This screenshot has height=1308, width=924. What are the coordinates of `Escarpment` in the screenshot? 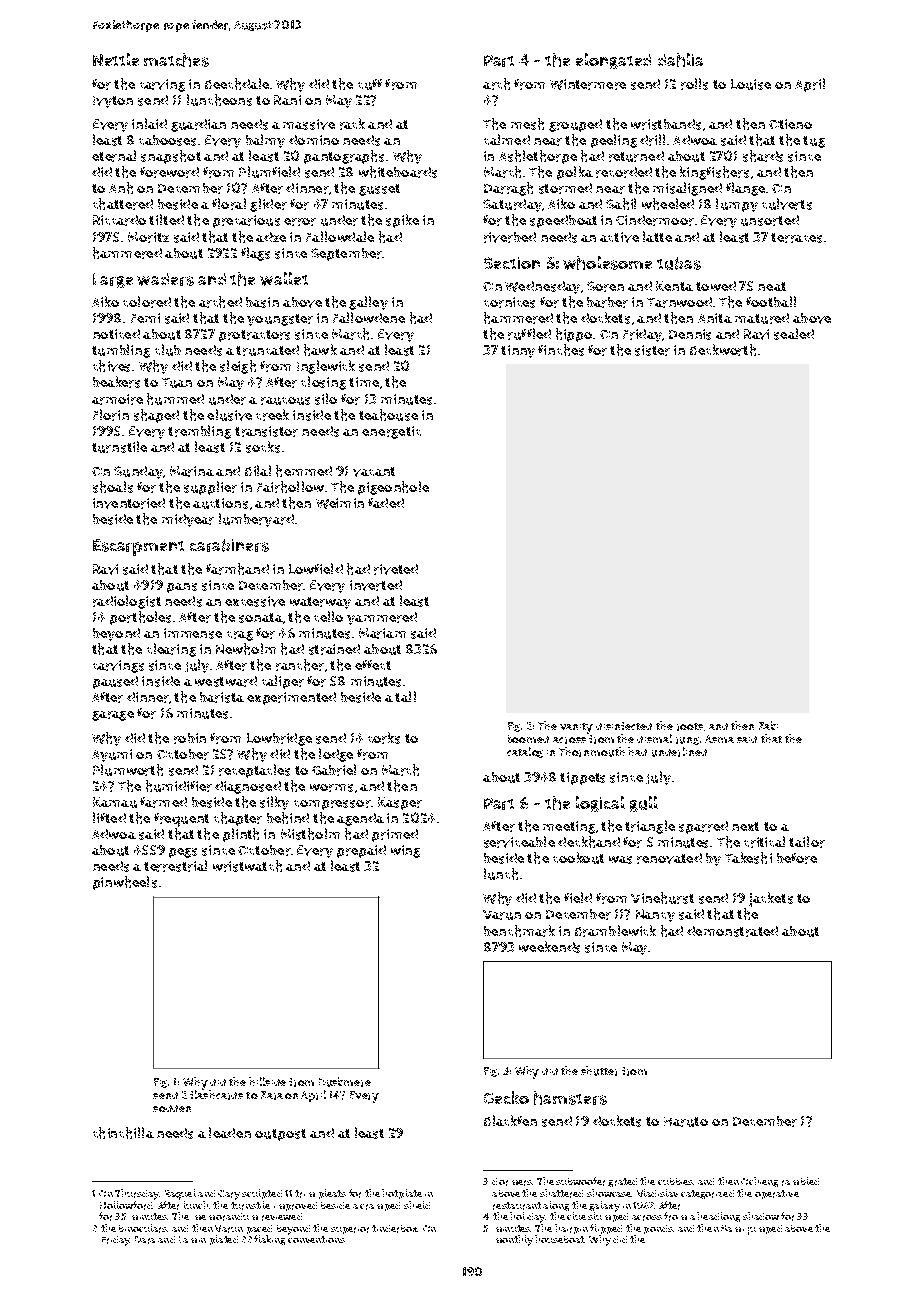 It's located at (138, 547).
